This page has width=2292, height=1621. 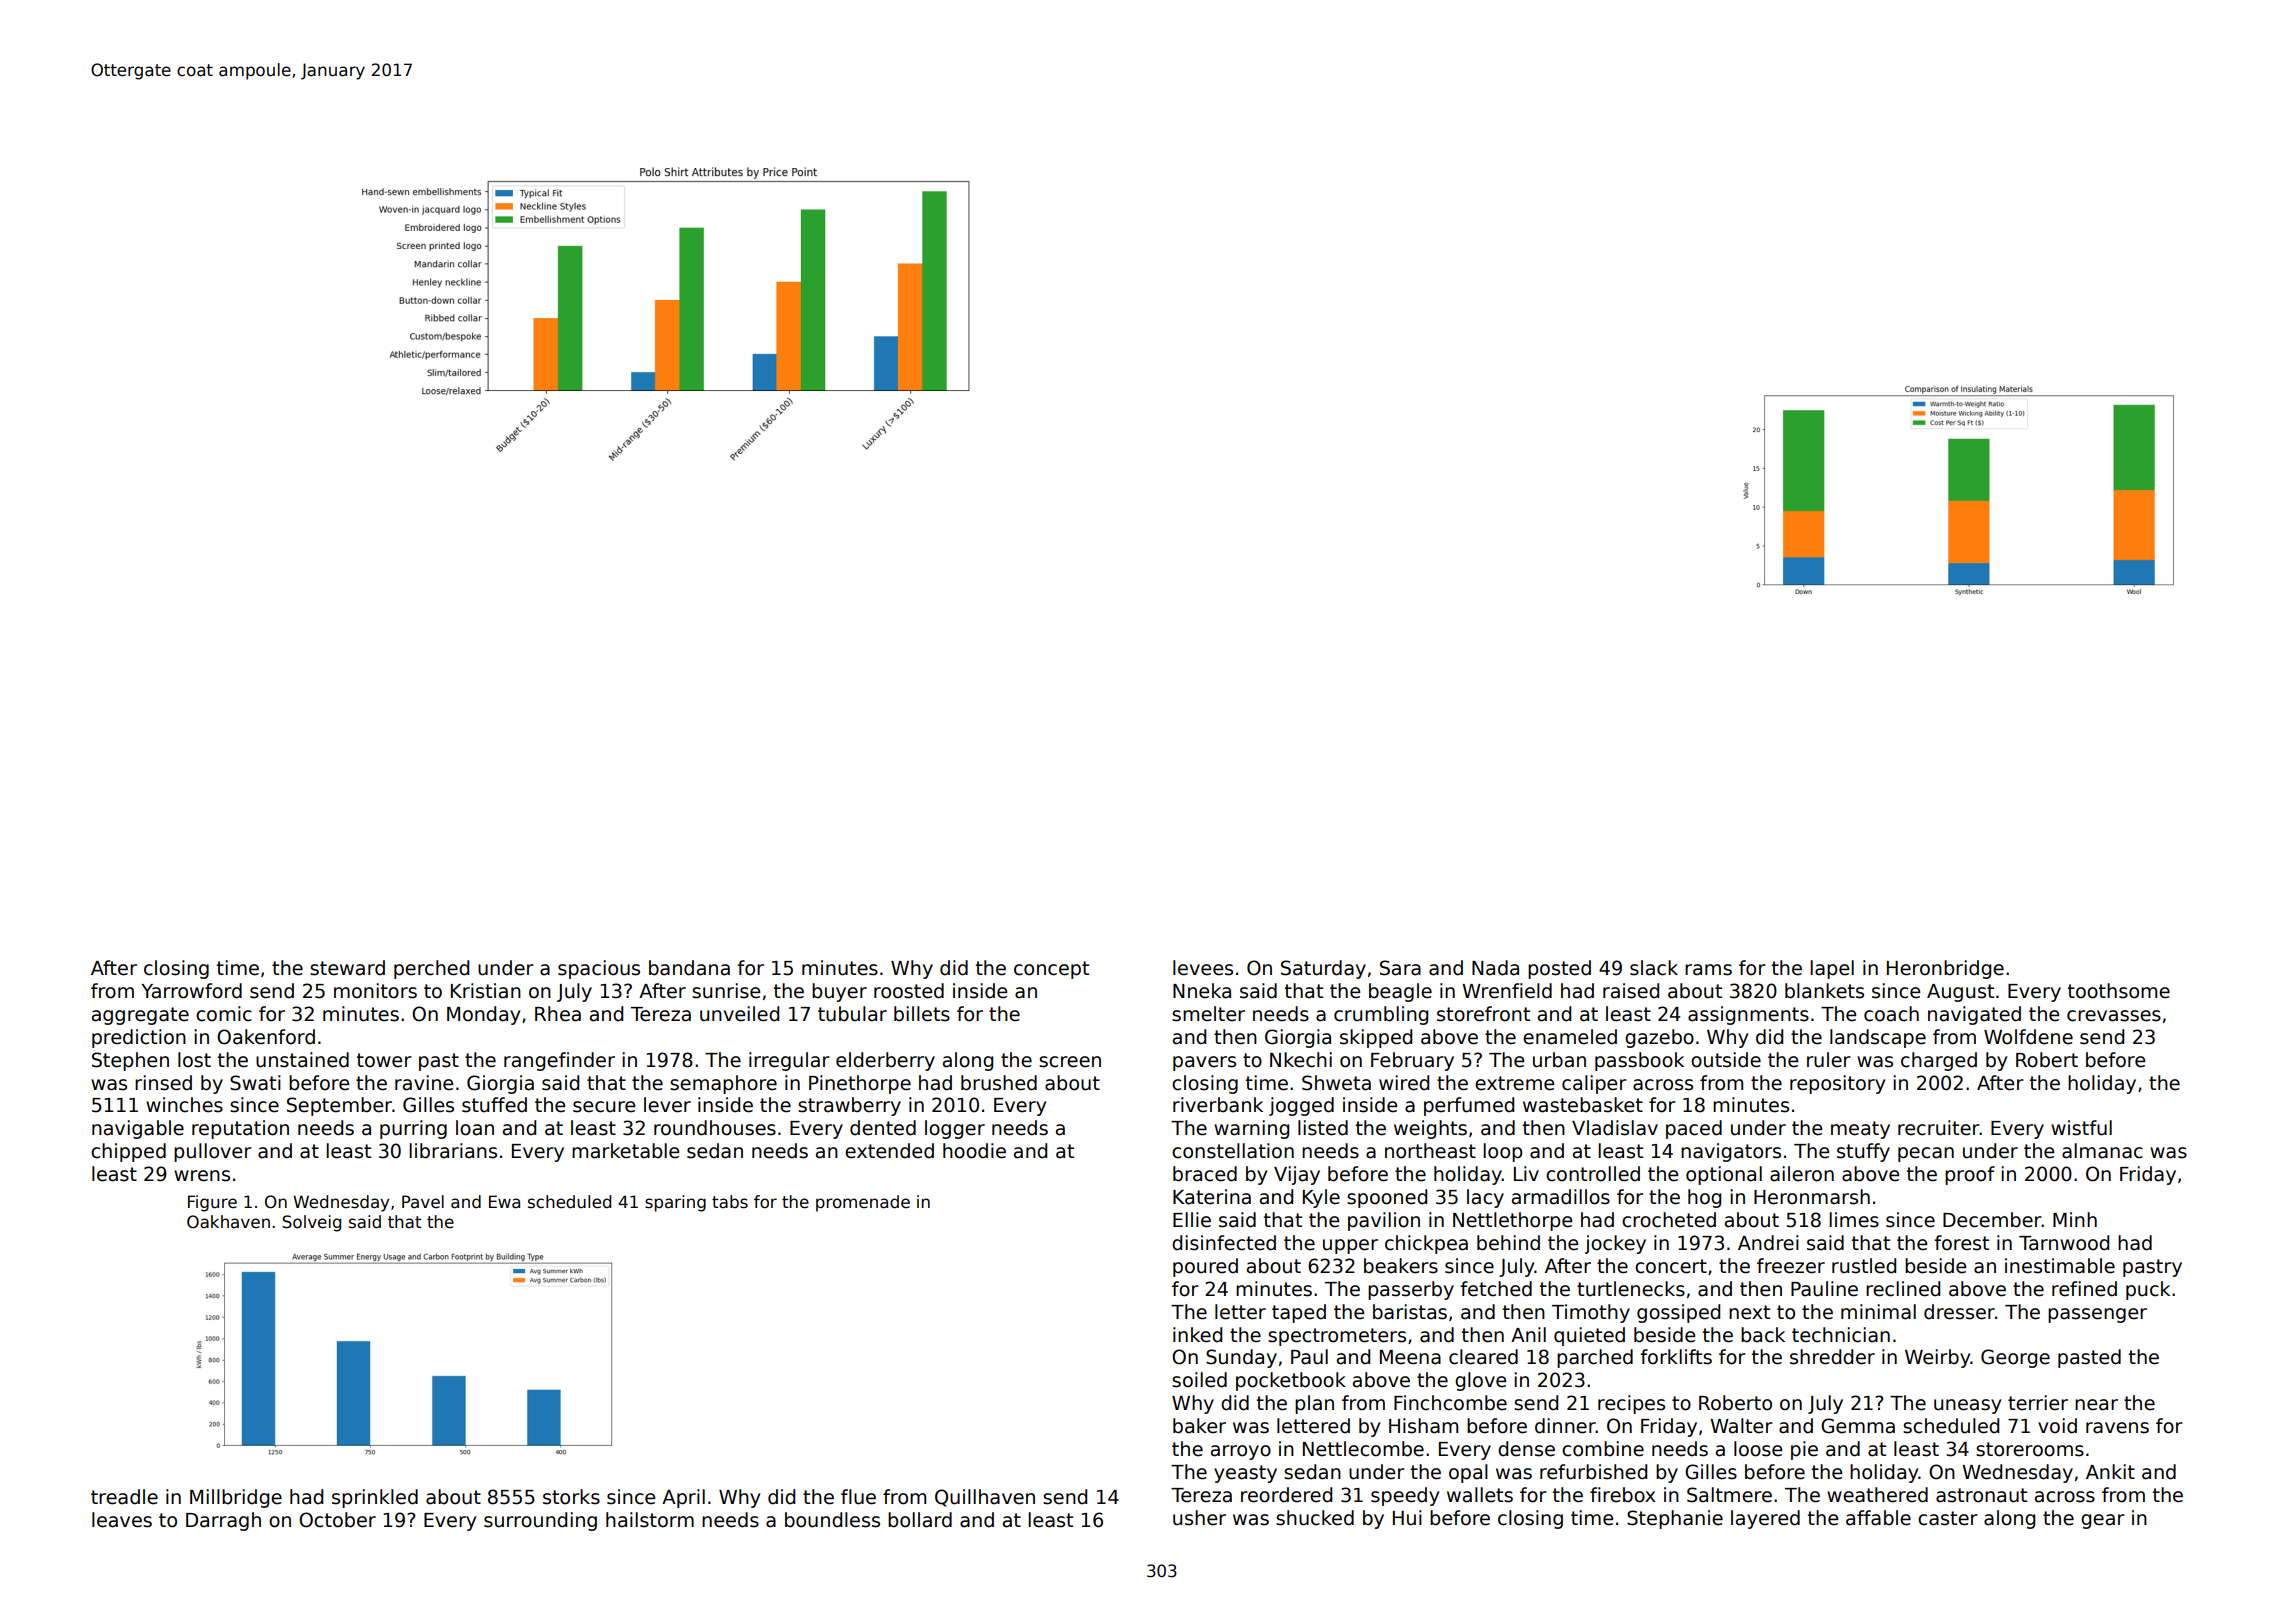 What do you see at coordinates (423, 1202) in the page?
I see `Pavel` at bounding box center [423, 1202].
